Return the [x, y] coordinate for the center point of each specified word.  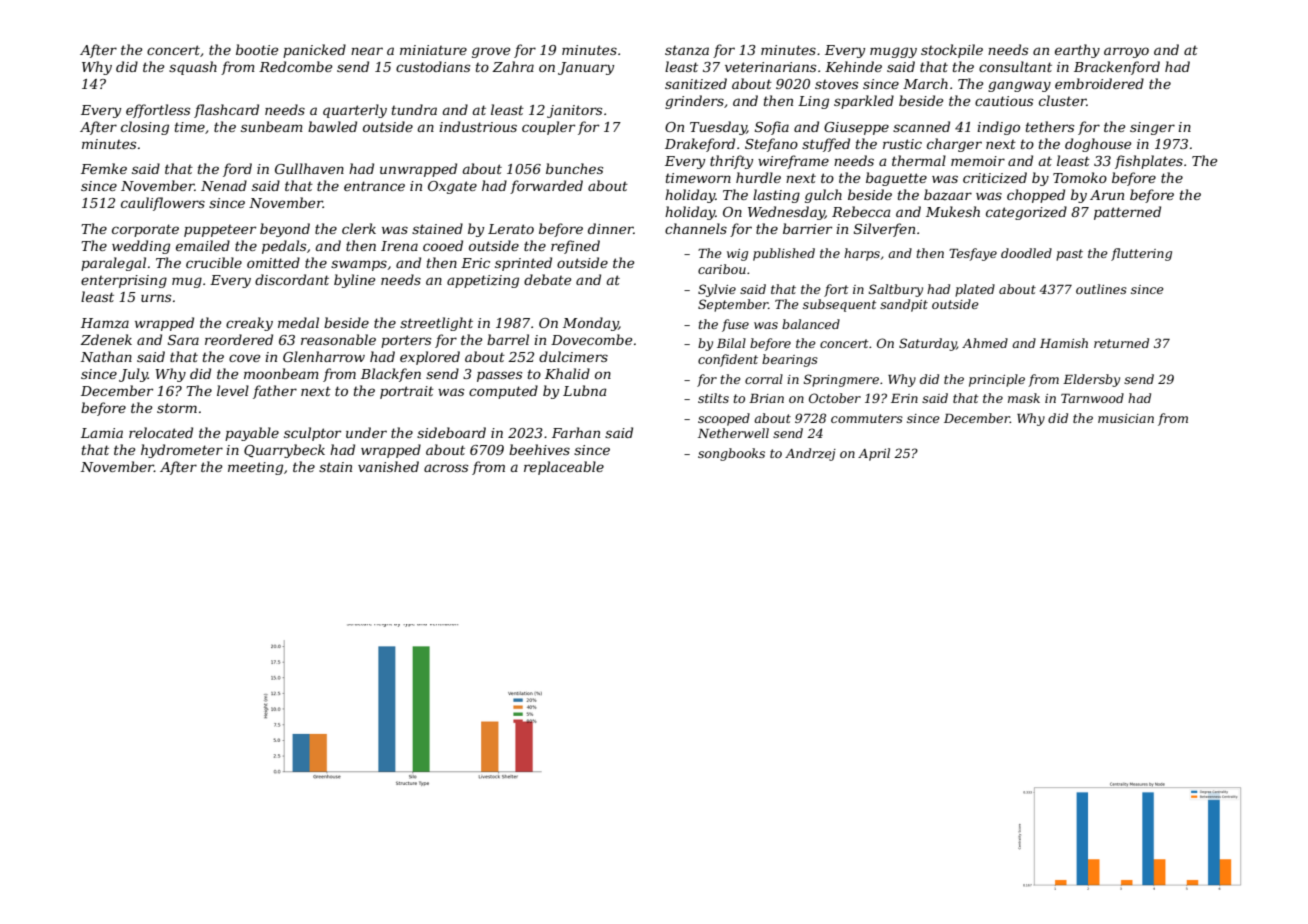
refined [575, 247]
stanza [687, 51]
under [366, 432]
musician [1126, 418]
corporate [145, 230]
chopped [1036, 196]
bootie [257, 49]
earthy [1077, 51]
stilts [713, 398]
